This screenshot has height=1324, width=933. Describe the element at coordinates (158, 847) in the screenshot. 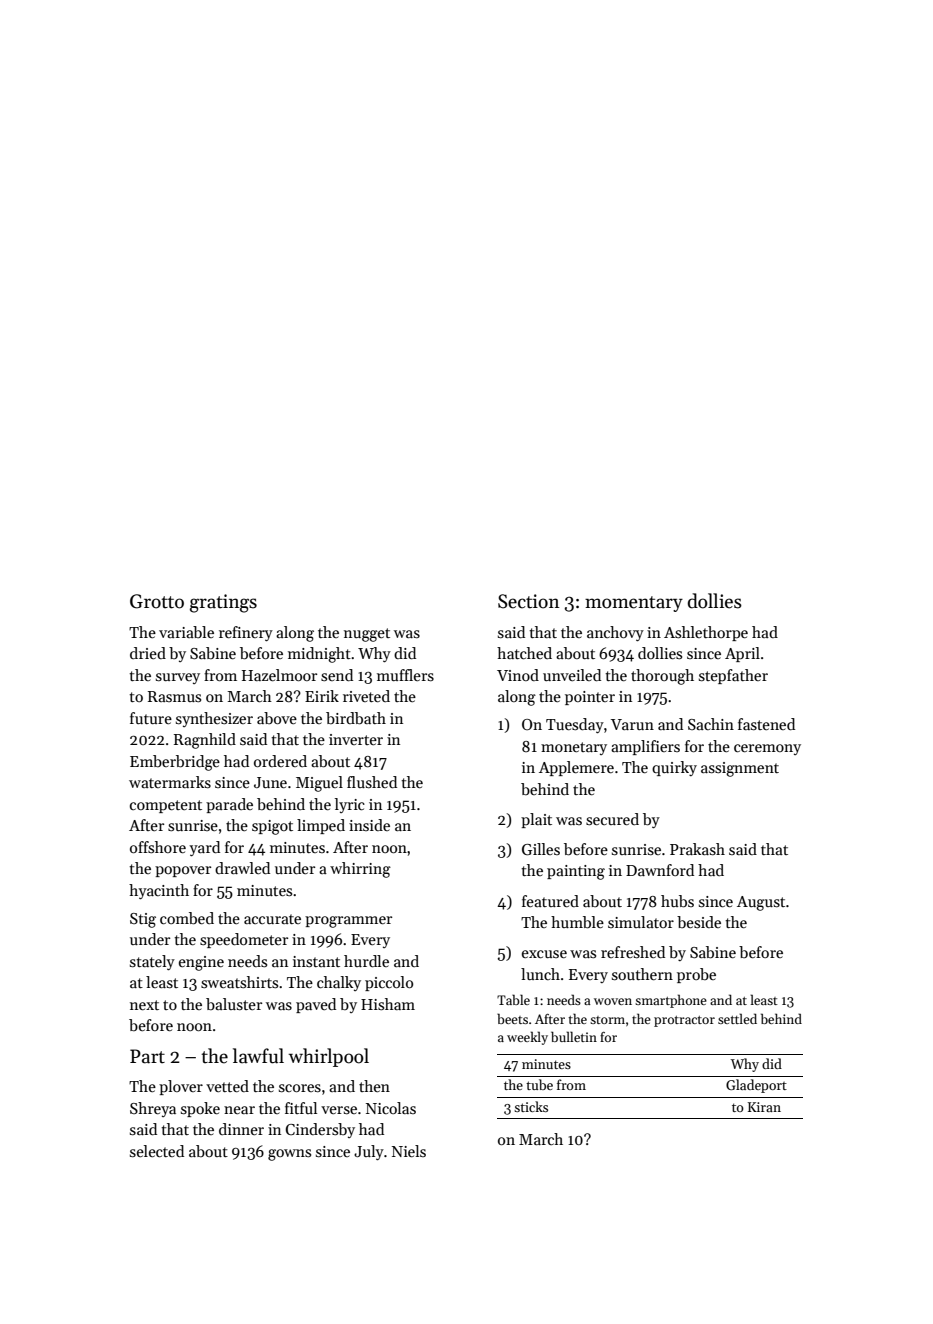

I see `offshore` at that location.
